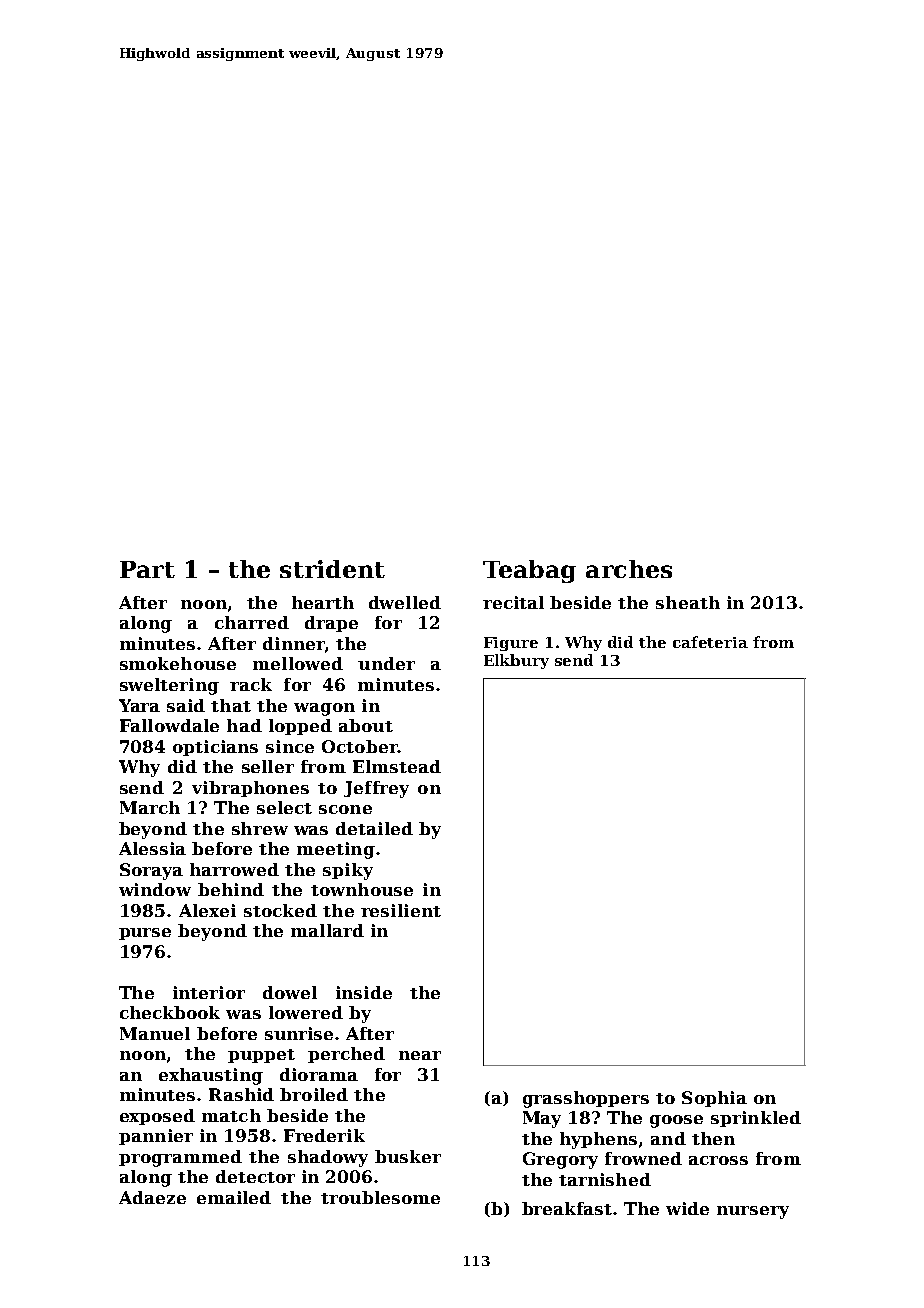 This image has height=1308, width=924. Describe the element at coordinates (420, 1055) in the image. I see `near` at that location.
